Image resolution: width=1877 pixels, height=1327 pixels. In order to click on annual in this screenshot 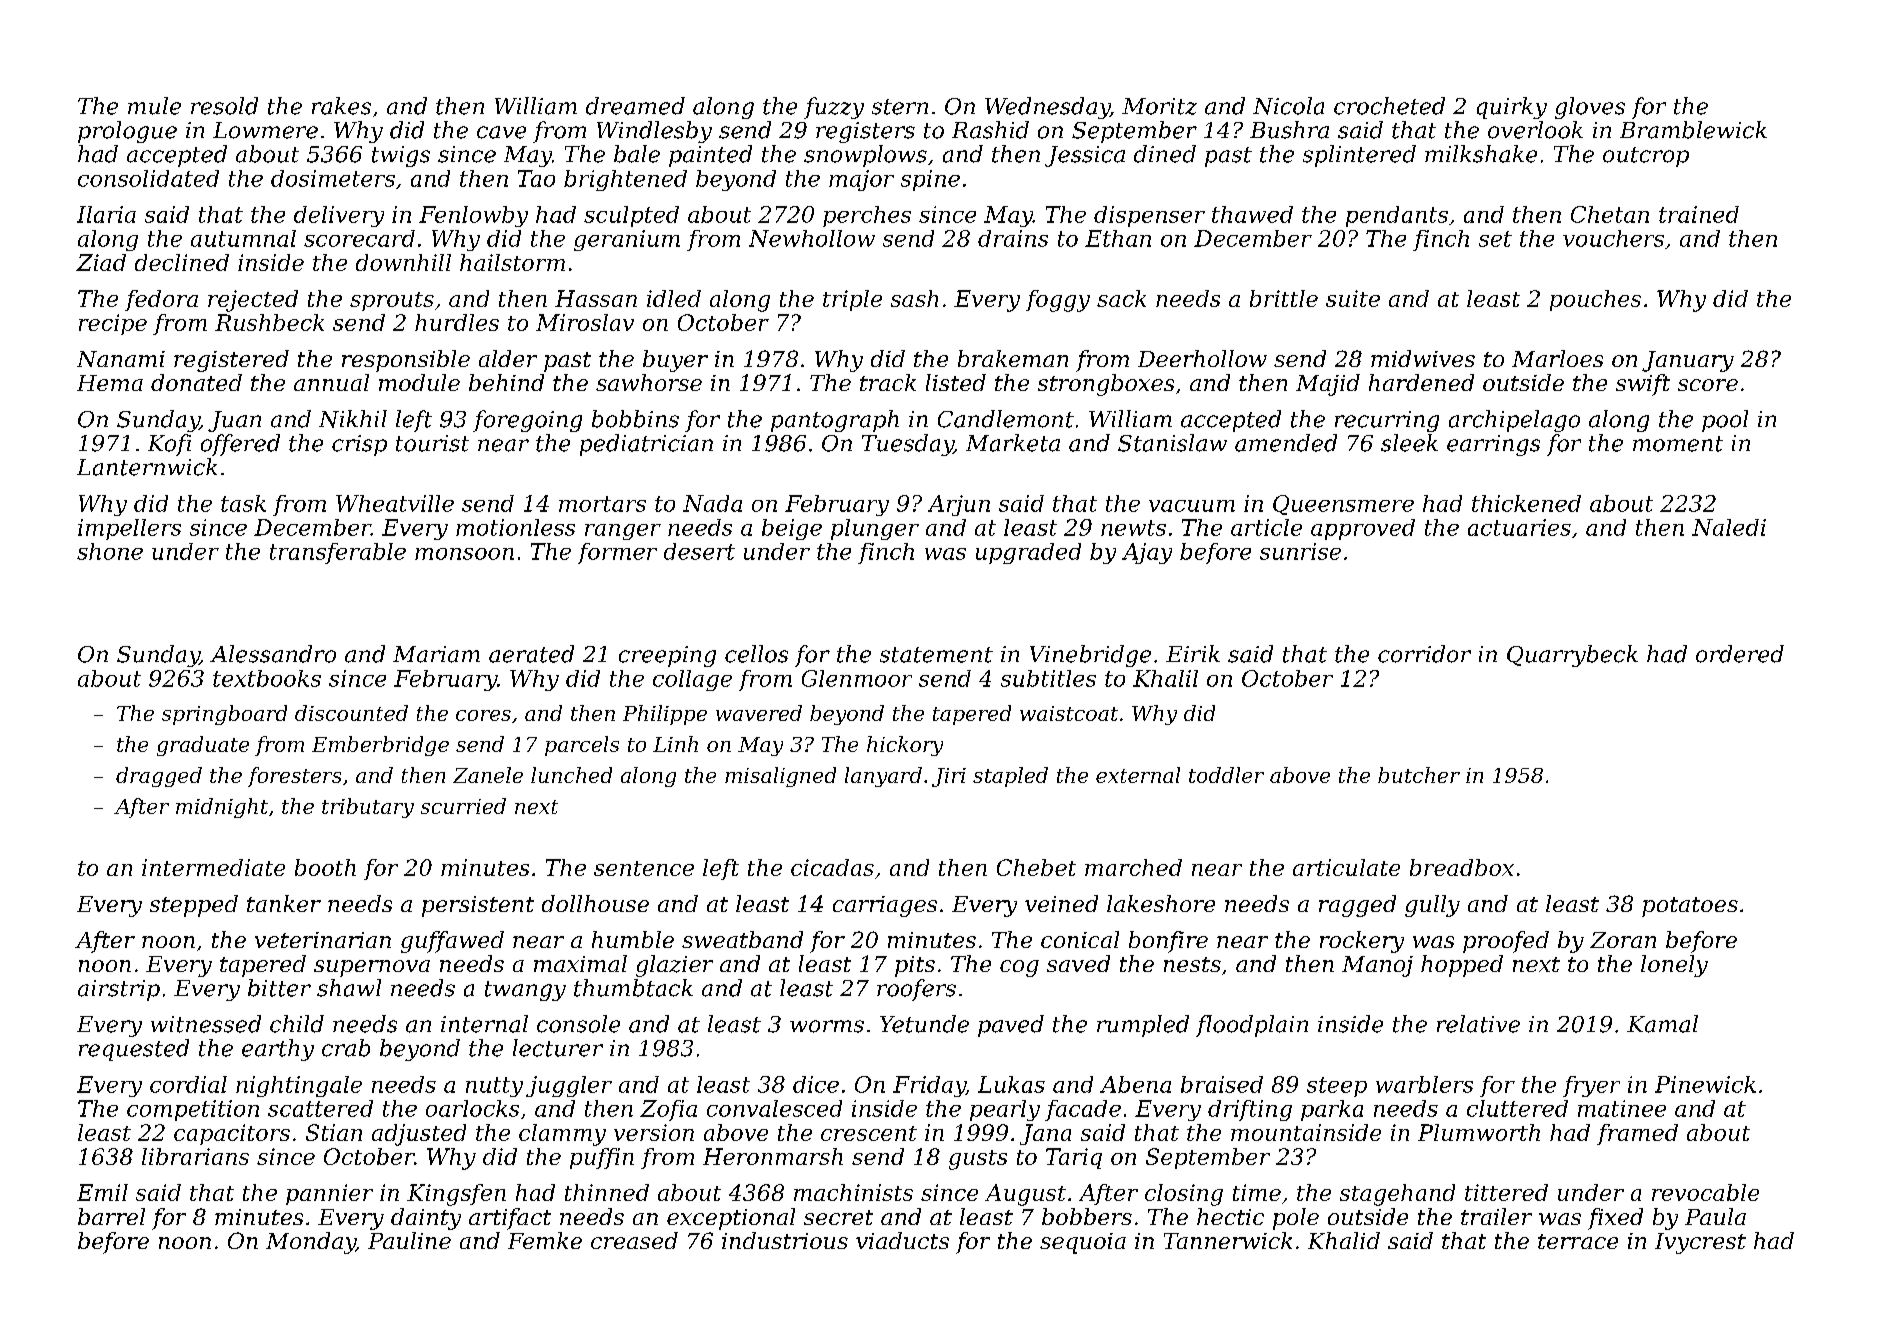, I will do `click(331, 382)`.
